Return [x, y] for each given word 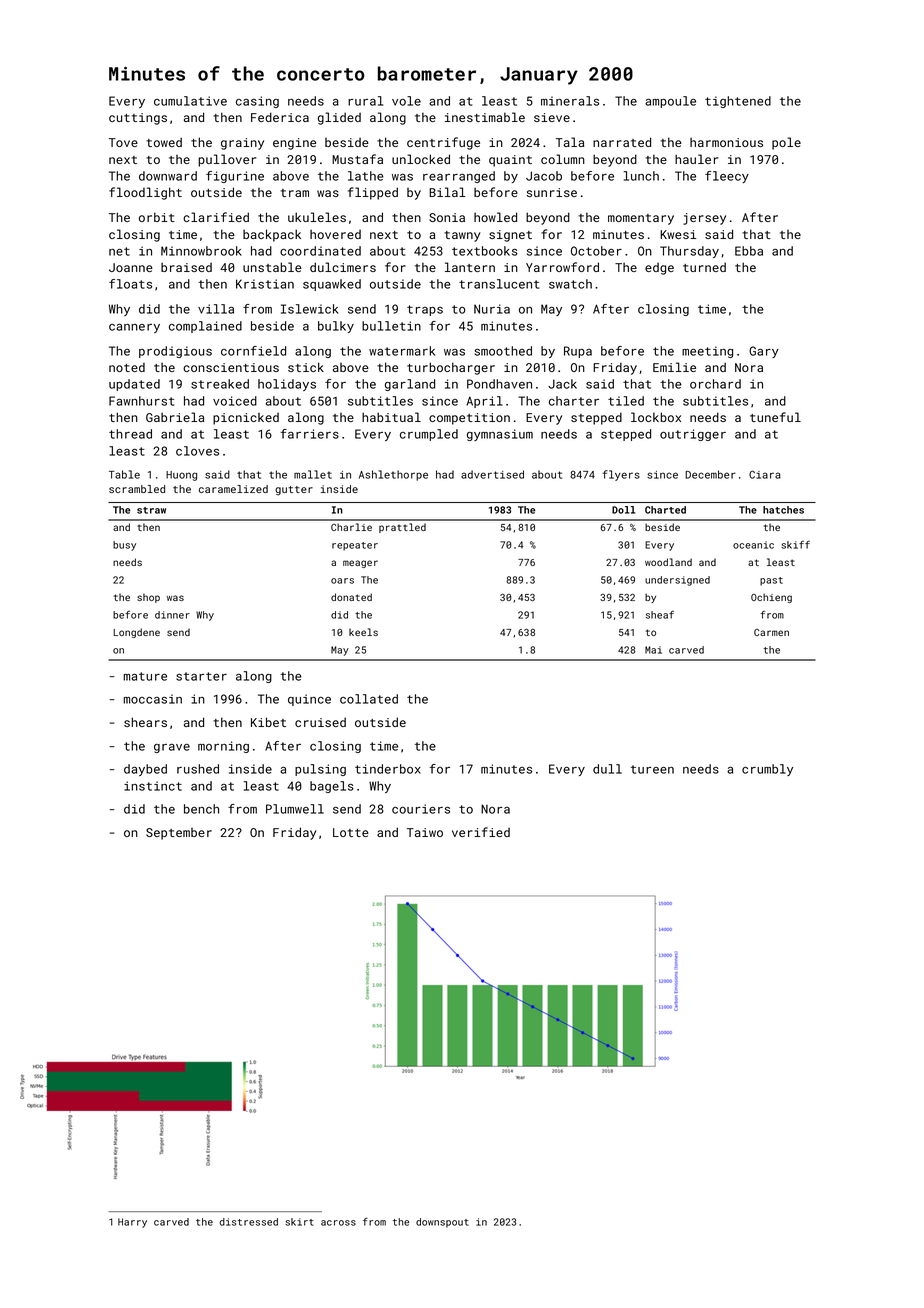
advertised [492, 474]
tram [295, 193]
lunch [641, 176]
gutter [294, 491]
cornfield [253, 351]
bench [201, 809]
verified [481, 832]
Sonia [447, 217]
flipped [373, 193]
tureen [652, 769]
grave [172, 748]
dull [607, 769]
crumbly [767, 770]
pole [786, 143]
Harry [132, 1223]
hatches [783, 510]
